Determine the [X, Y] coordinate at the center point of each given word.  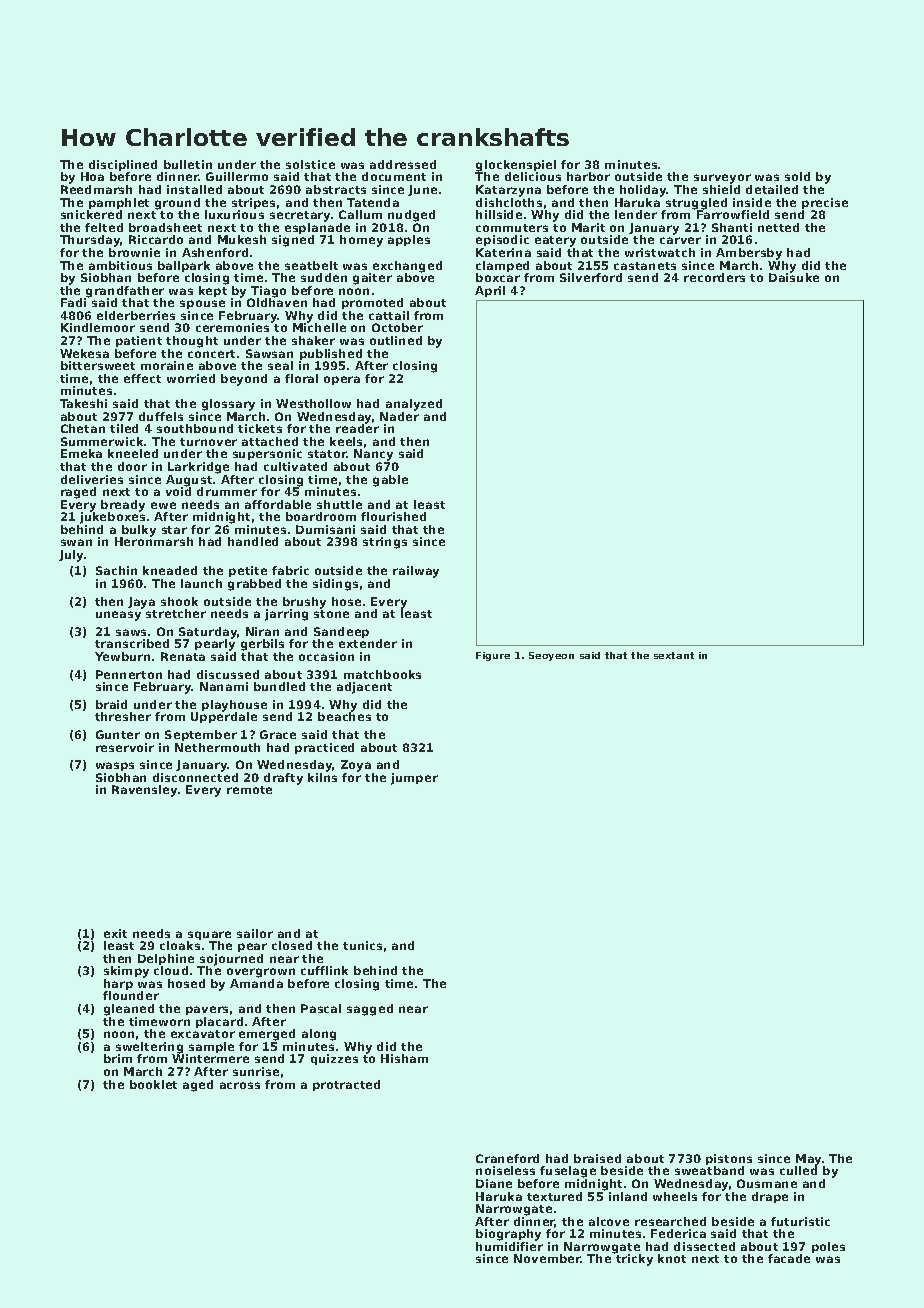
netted [778, 227]
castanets [645, 266]
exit [115, 933]
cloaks [180, 945]
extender [368, 643]
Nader [399, 416]
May [808, 1160]
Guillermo [237, 176]
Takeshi [83, 403]
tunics [362, 945]
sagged [370, 1010]
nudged [411, 216]
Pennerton [129, 674]
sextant [674, 655]
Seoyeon [551, 656]
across [240, 1085]
